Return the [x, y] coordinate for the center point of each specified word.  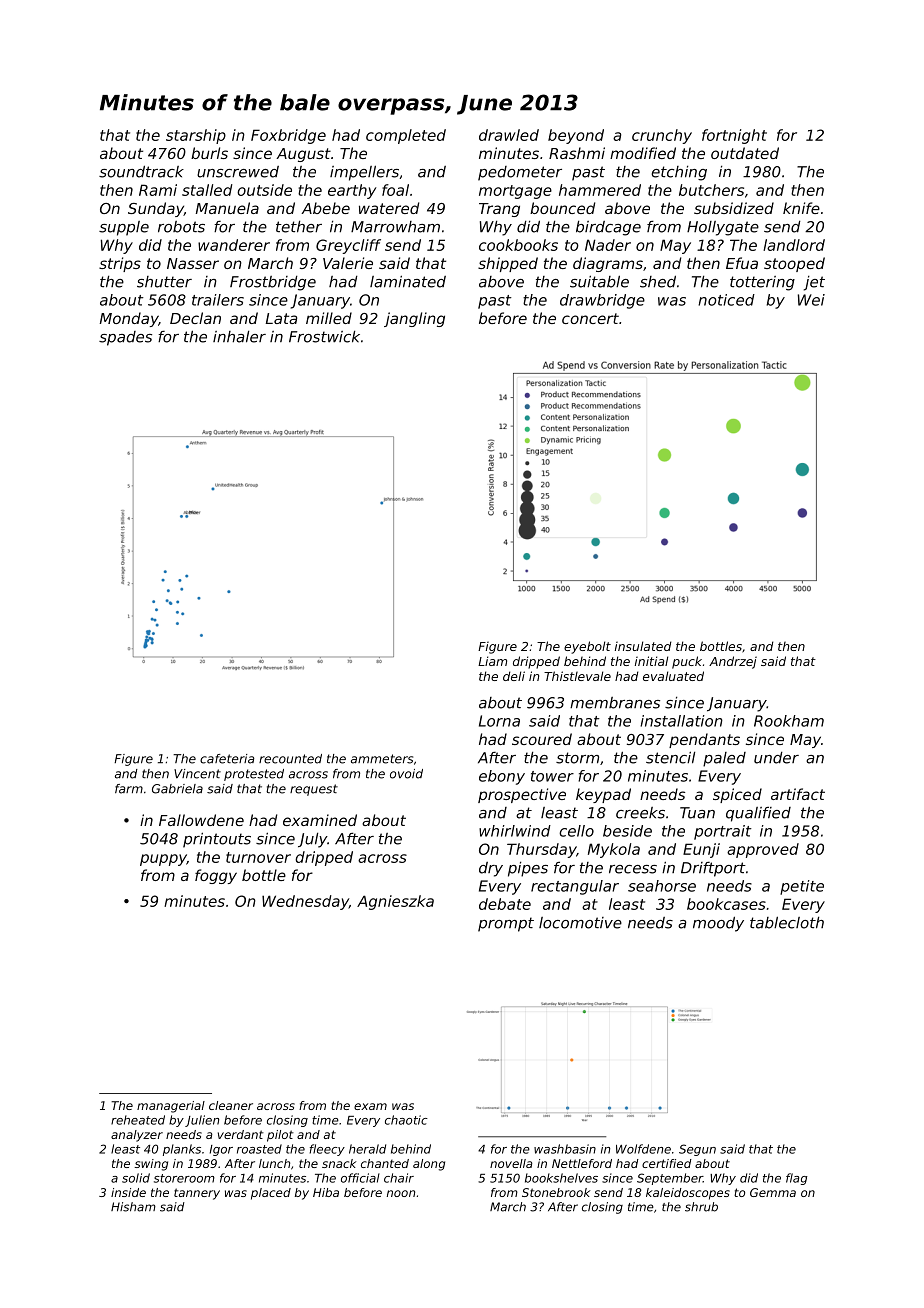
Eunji [701, 850]
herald [367, 1149]
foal [395, 190]
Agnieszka [395, 902]
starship [196, 136]
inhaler [239, 337]
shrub [701, 1207]
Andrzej [733, 662]
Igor [221, 1150]
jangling [414, 319]
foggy [216, 876]
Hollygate [723, 228]
